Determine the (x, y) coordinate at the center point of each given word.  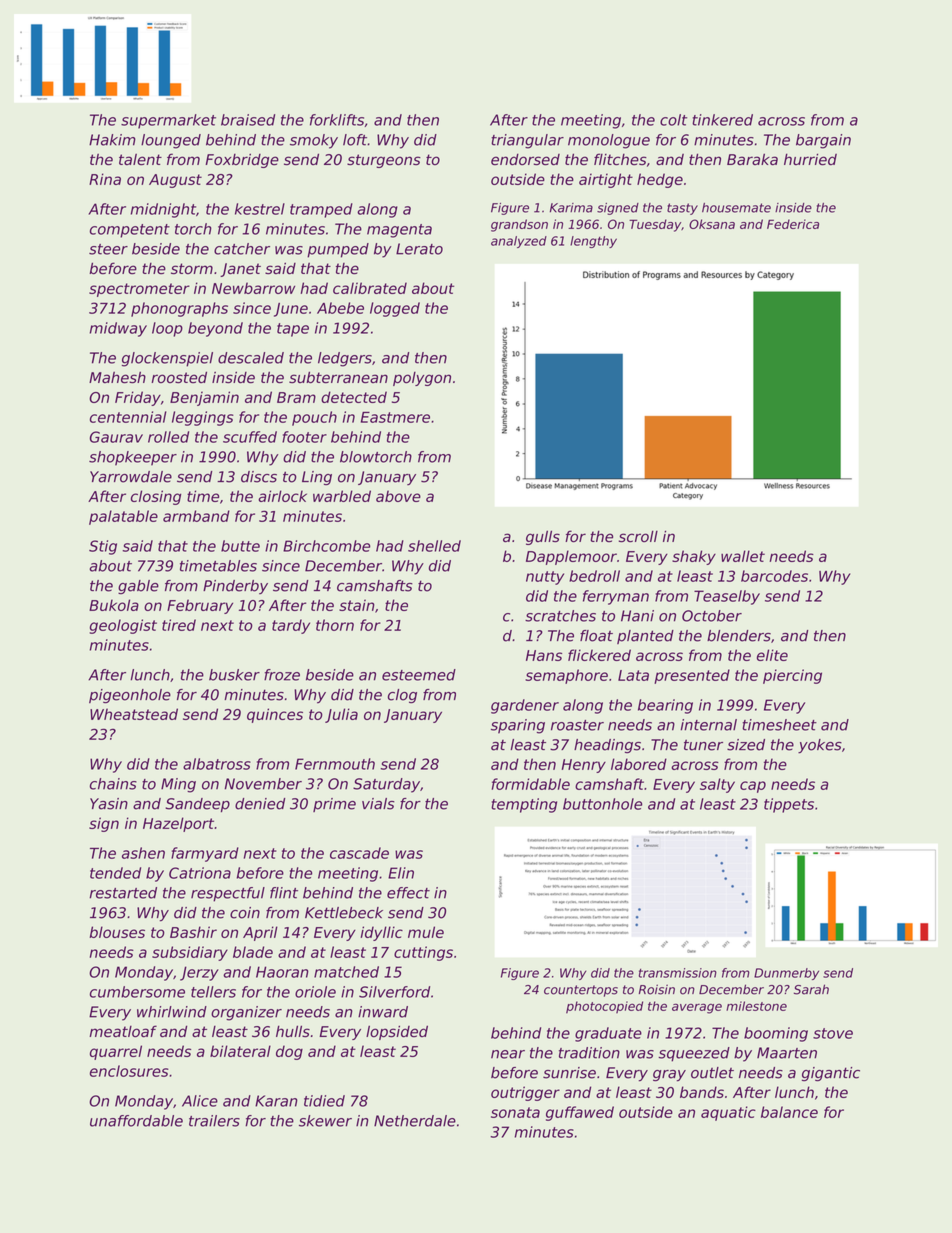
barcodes (774, 576)
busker (234, 675)
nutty (545, 578)
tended (115, 873)
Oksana (712, 224)
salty (717, 785)
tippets (789, 805)
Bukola (114, 605)
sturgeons (384, 161)
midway (118, 329)
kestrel (260, 209)
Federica (793, 224)
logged (395, 309)
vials (378, 804)
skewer (325, 1121)
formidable (531, 784)
